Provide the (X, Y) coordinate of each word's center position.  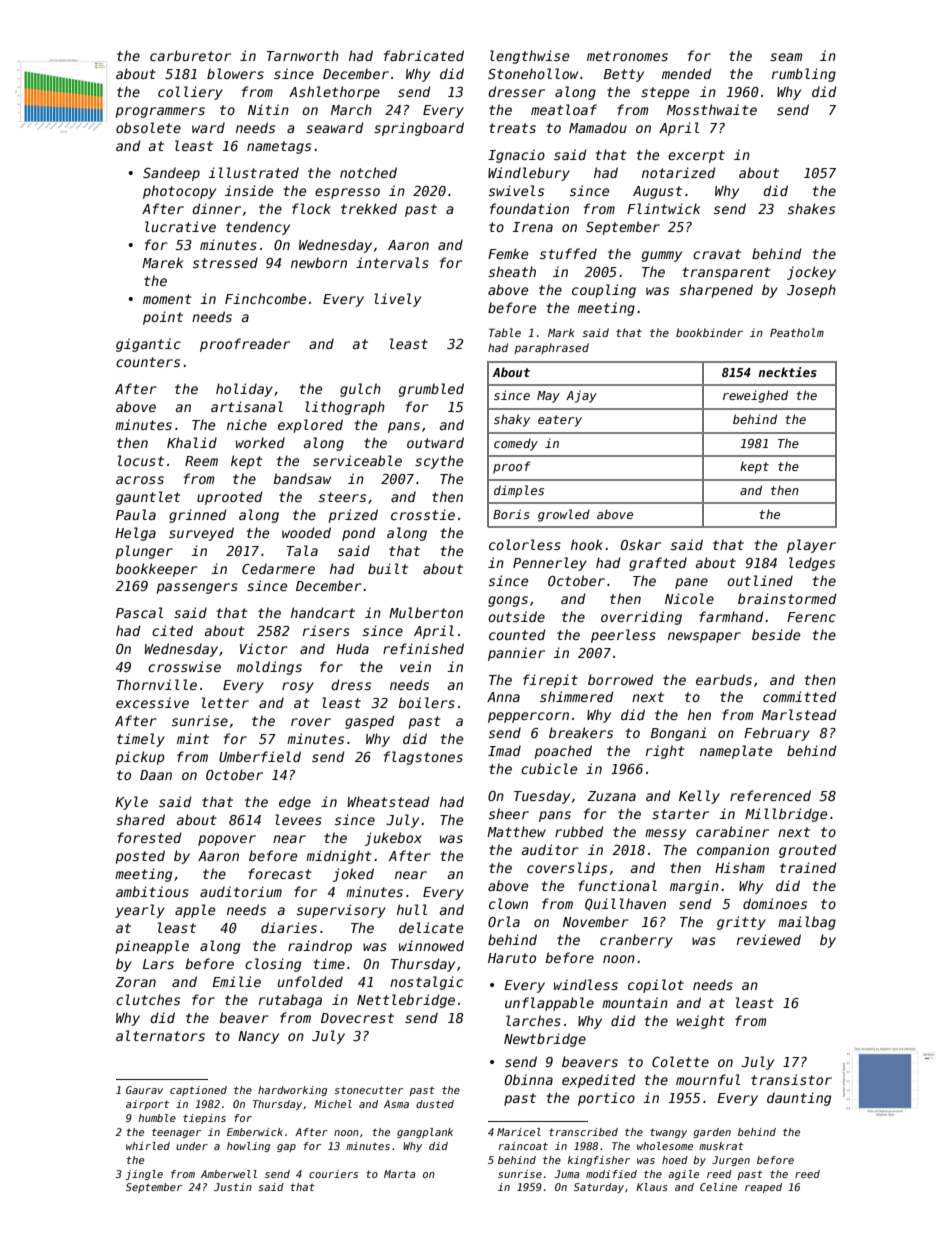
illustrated (253, 172)
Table (505, 332)
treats (512, 128)
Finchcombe (265, 298)
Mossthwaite (712, 109)
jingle (144, 1175)
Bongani (679, 734)
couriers (333, 1174)
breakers (581, 732)
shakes (811, 208)
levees (298, 819)
